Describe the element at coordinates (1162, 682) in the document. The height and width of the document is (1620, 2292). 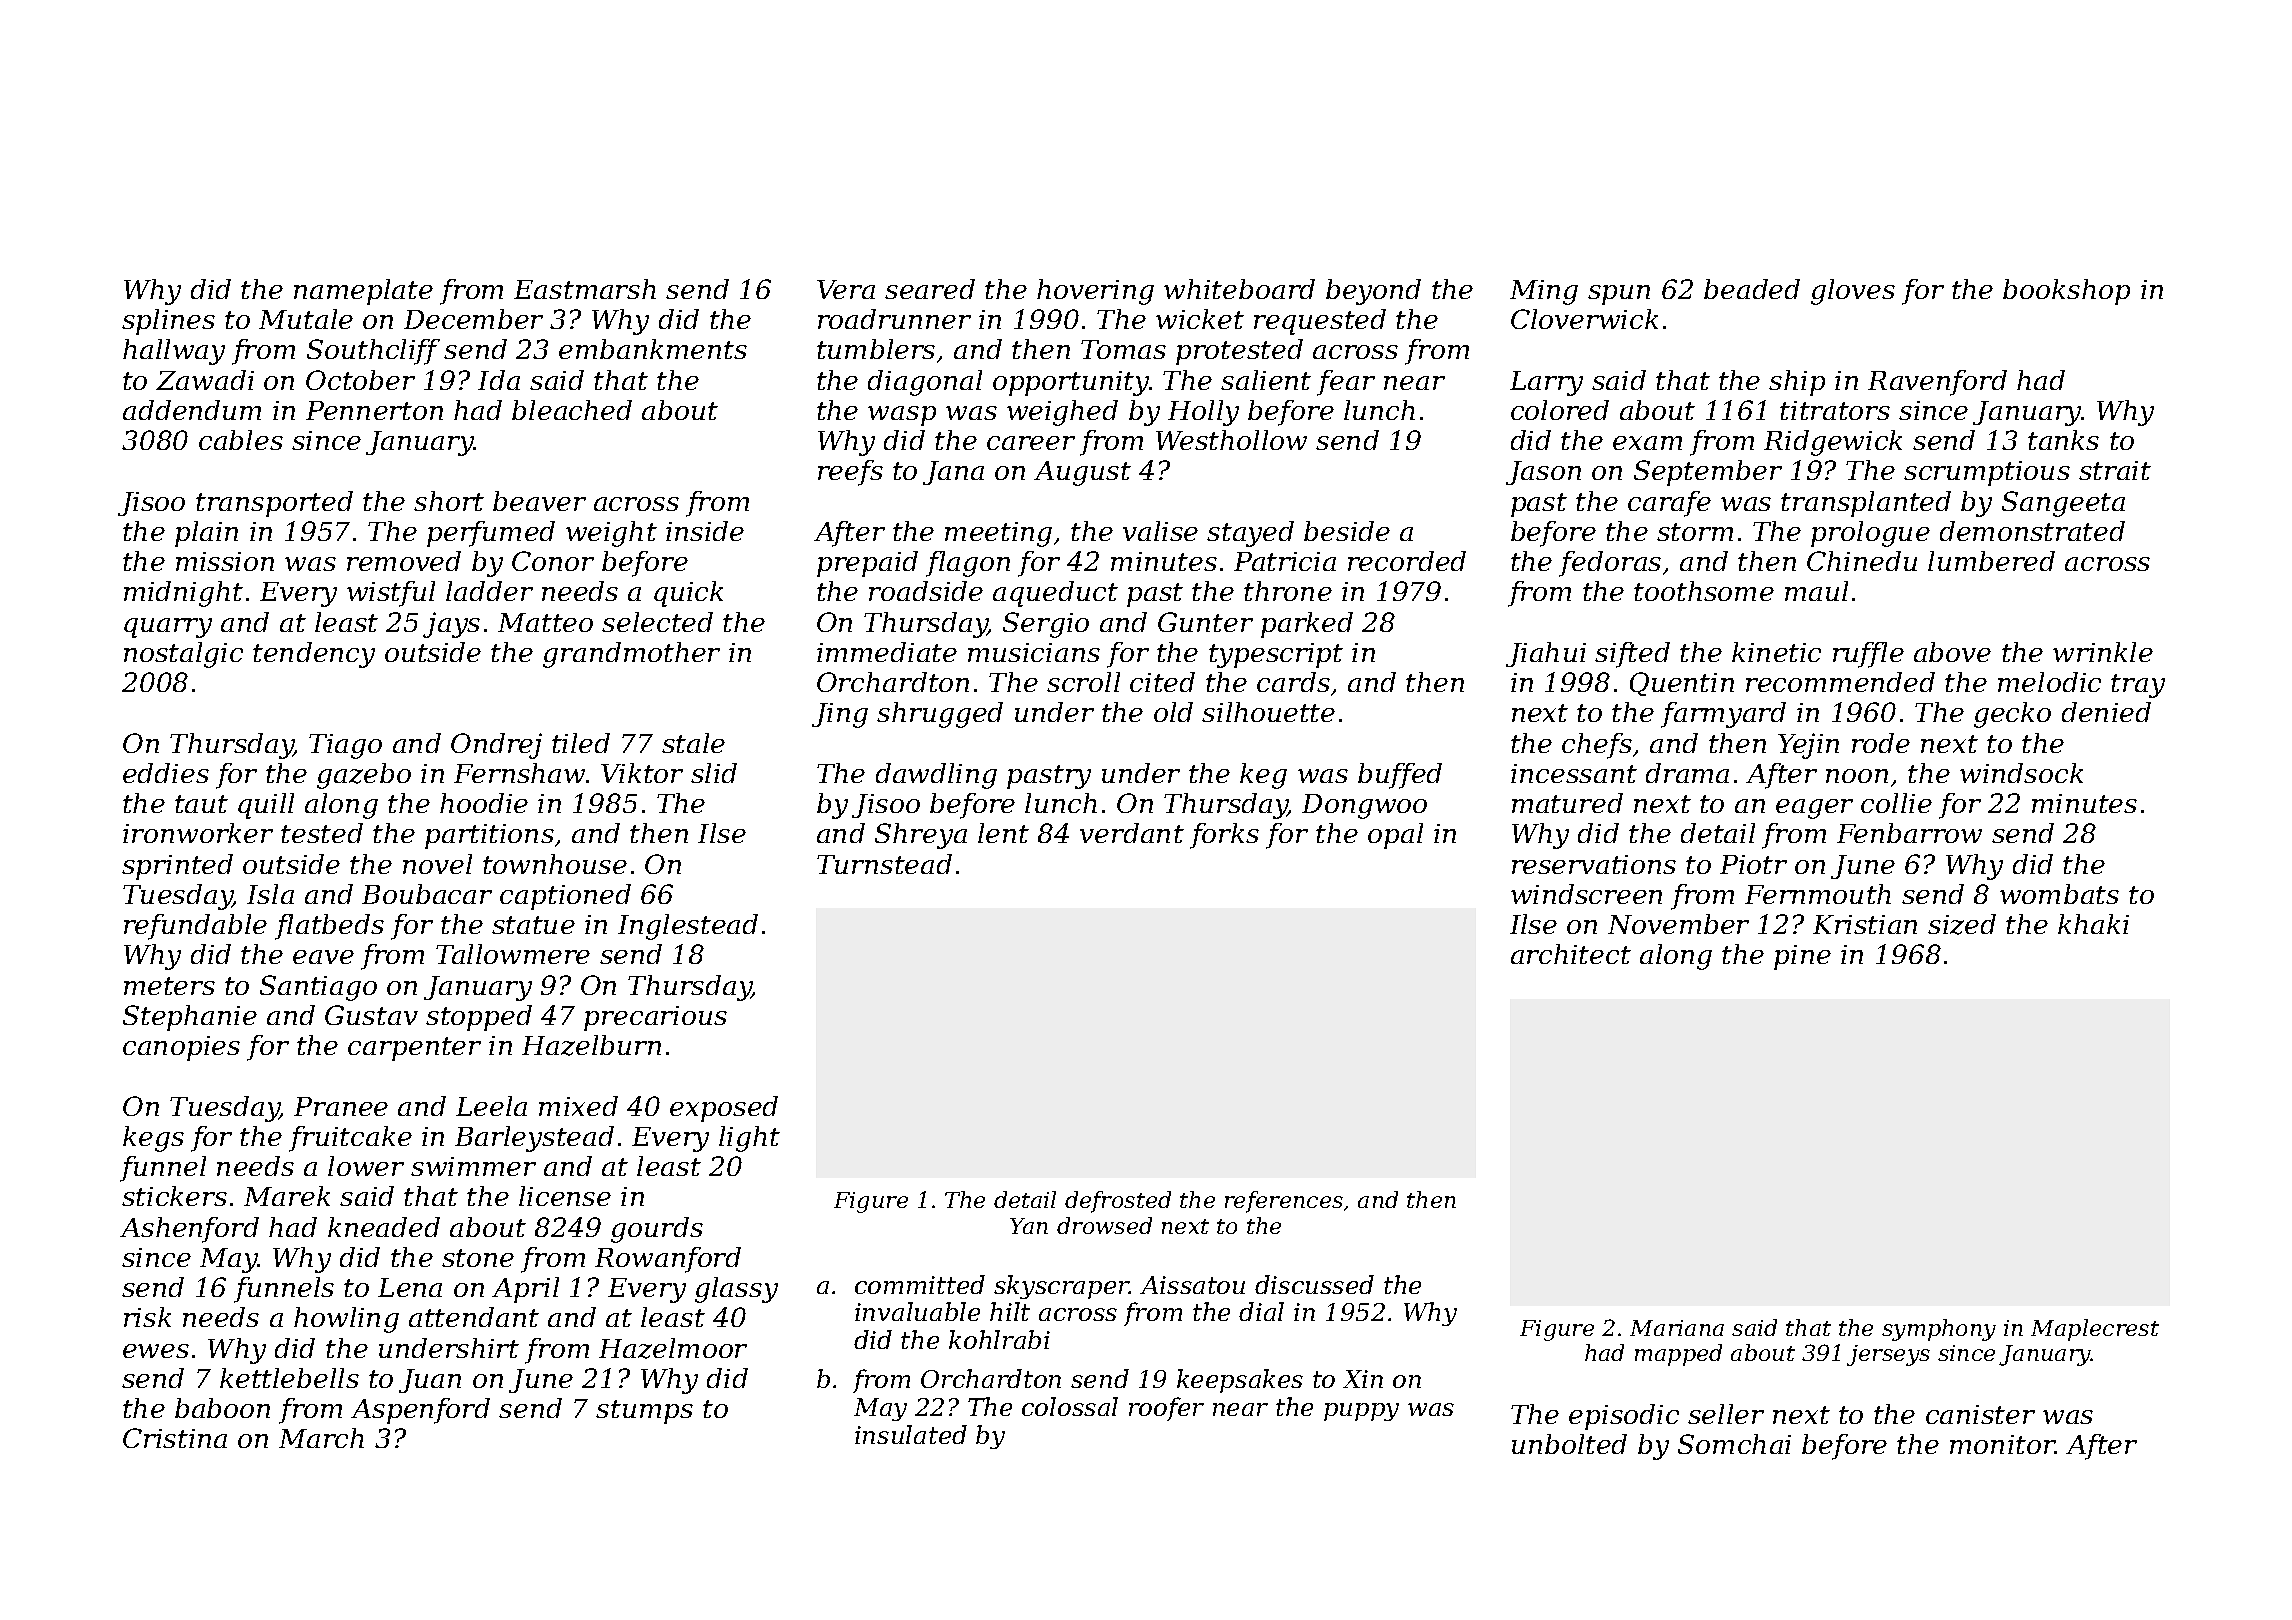
I see `cited` at that location.
